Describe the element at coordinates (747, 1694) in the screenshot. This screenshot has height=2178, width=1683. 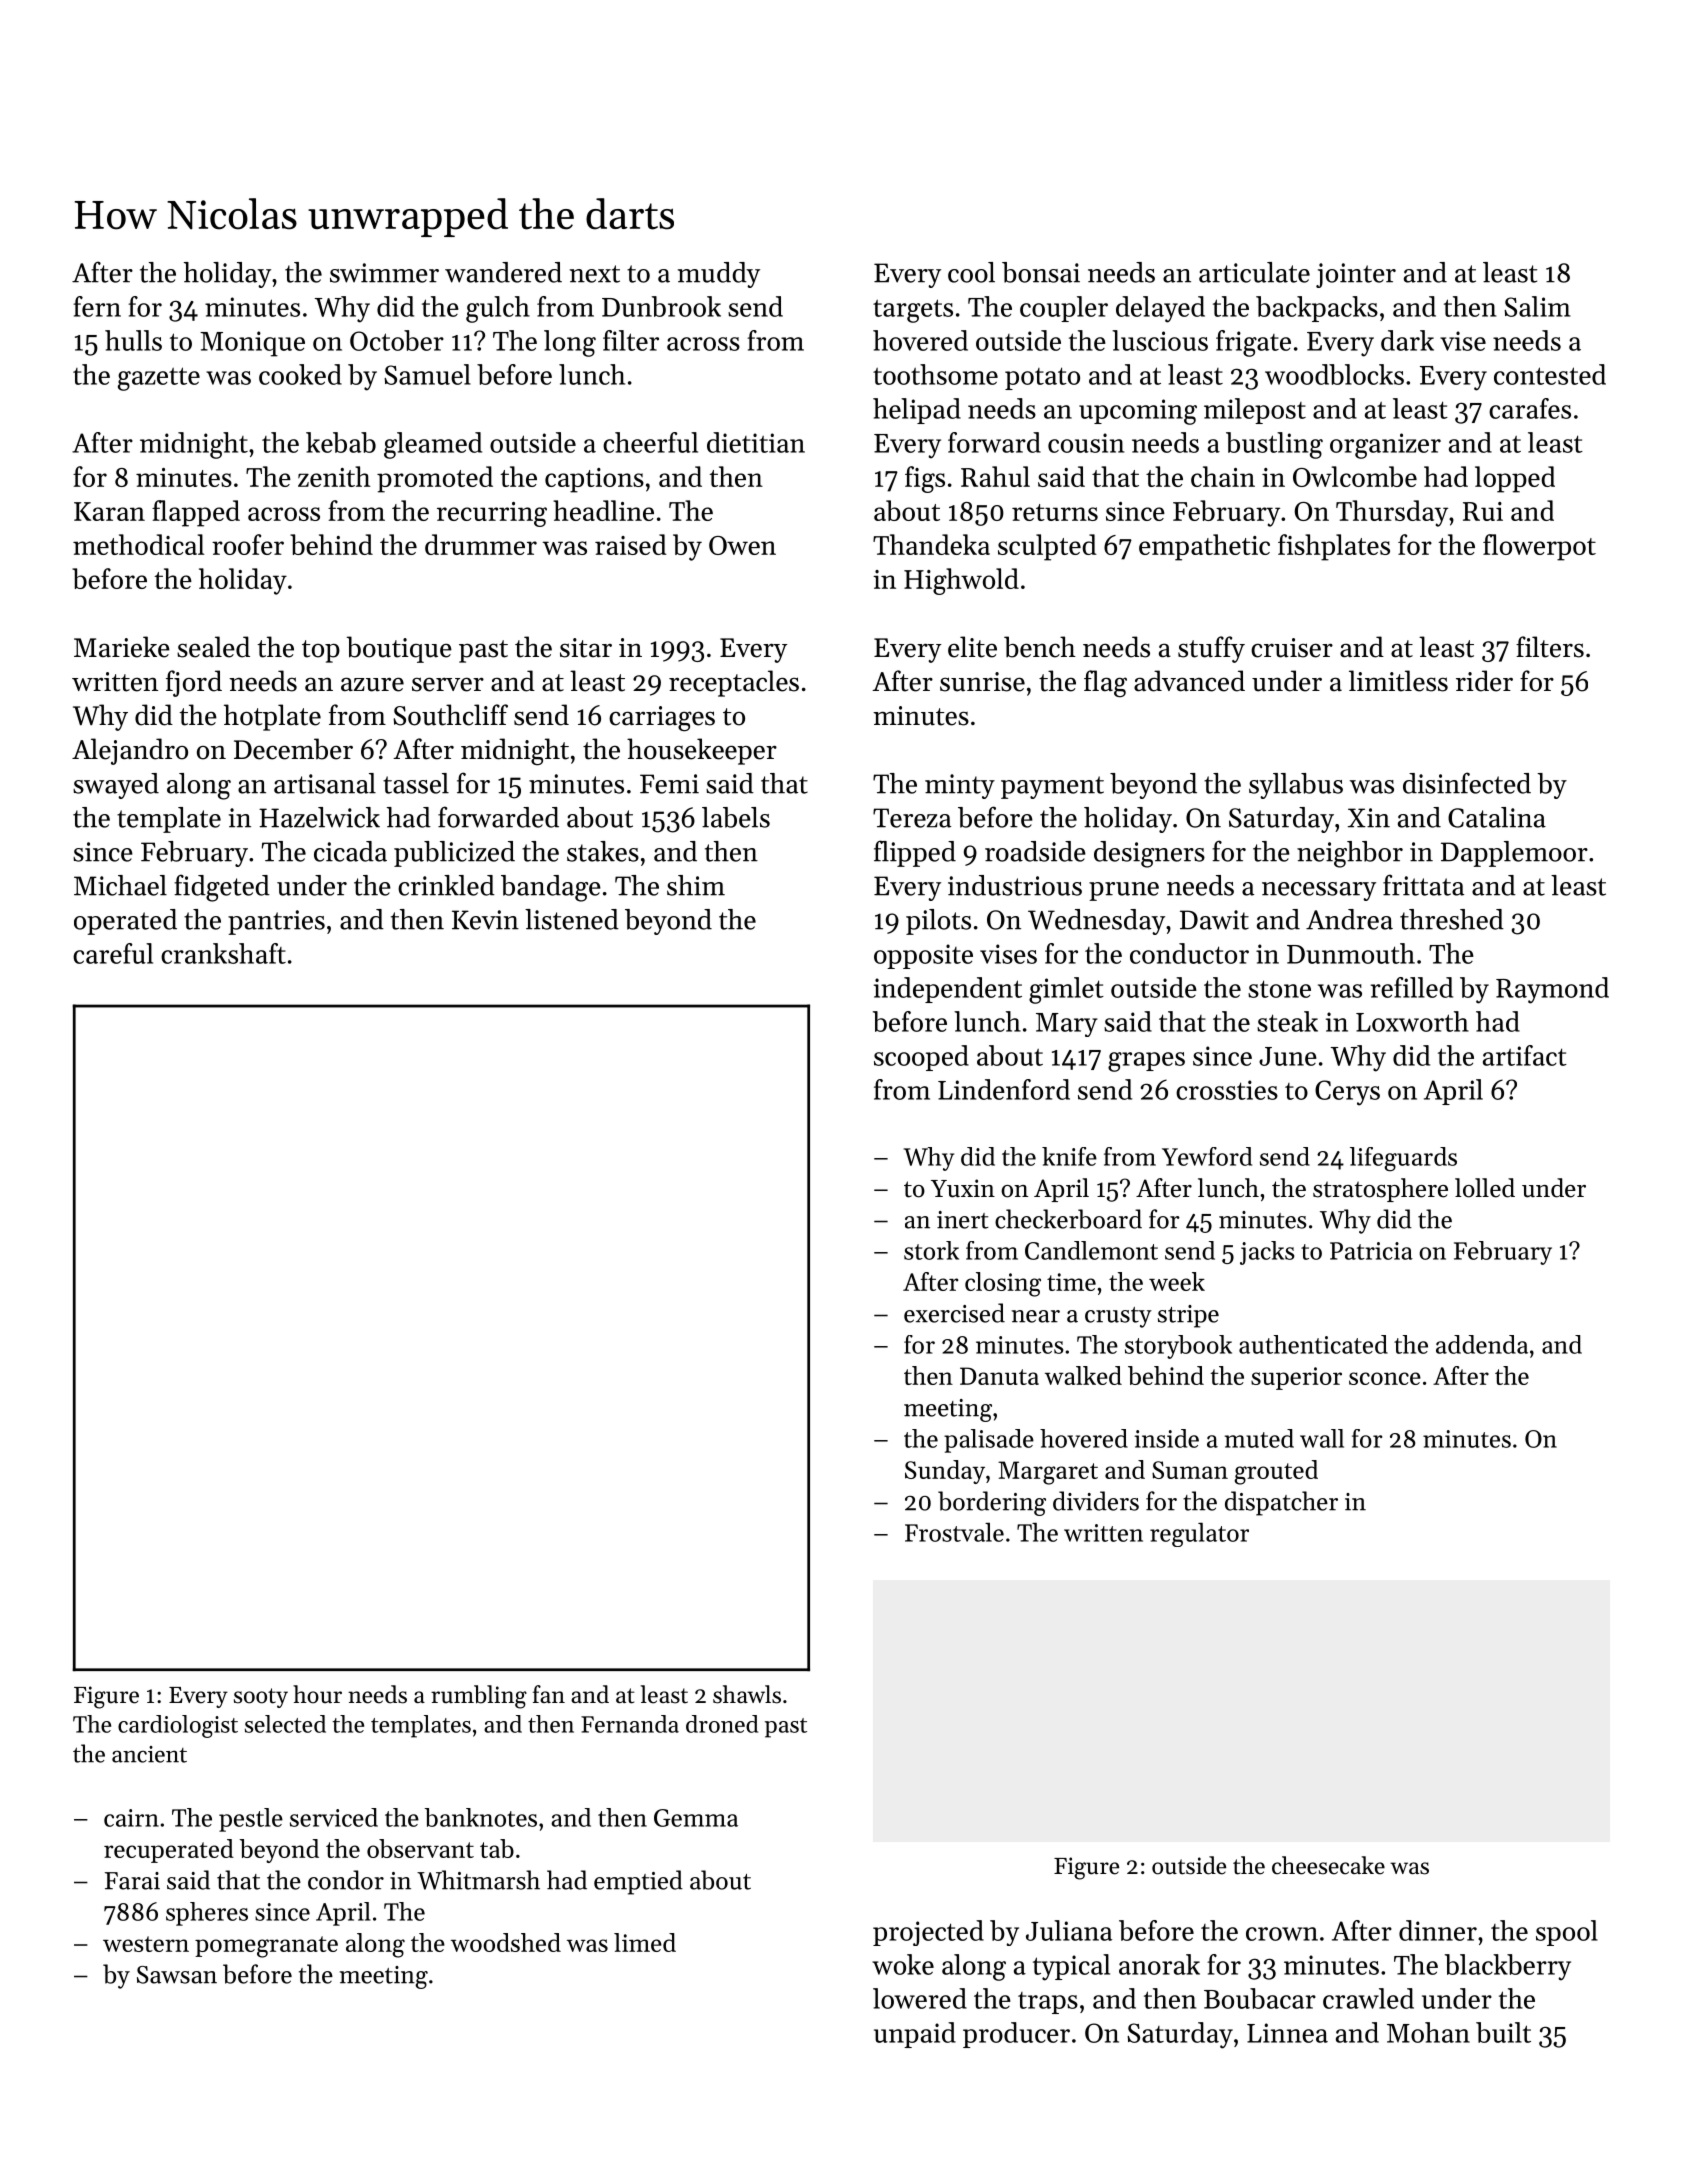
I see `shawls` at that location.
